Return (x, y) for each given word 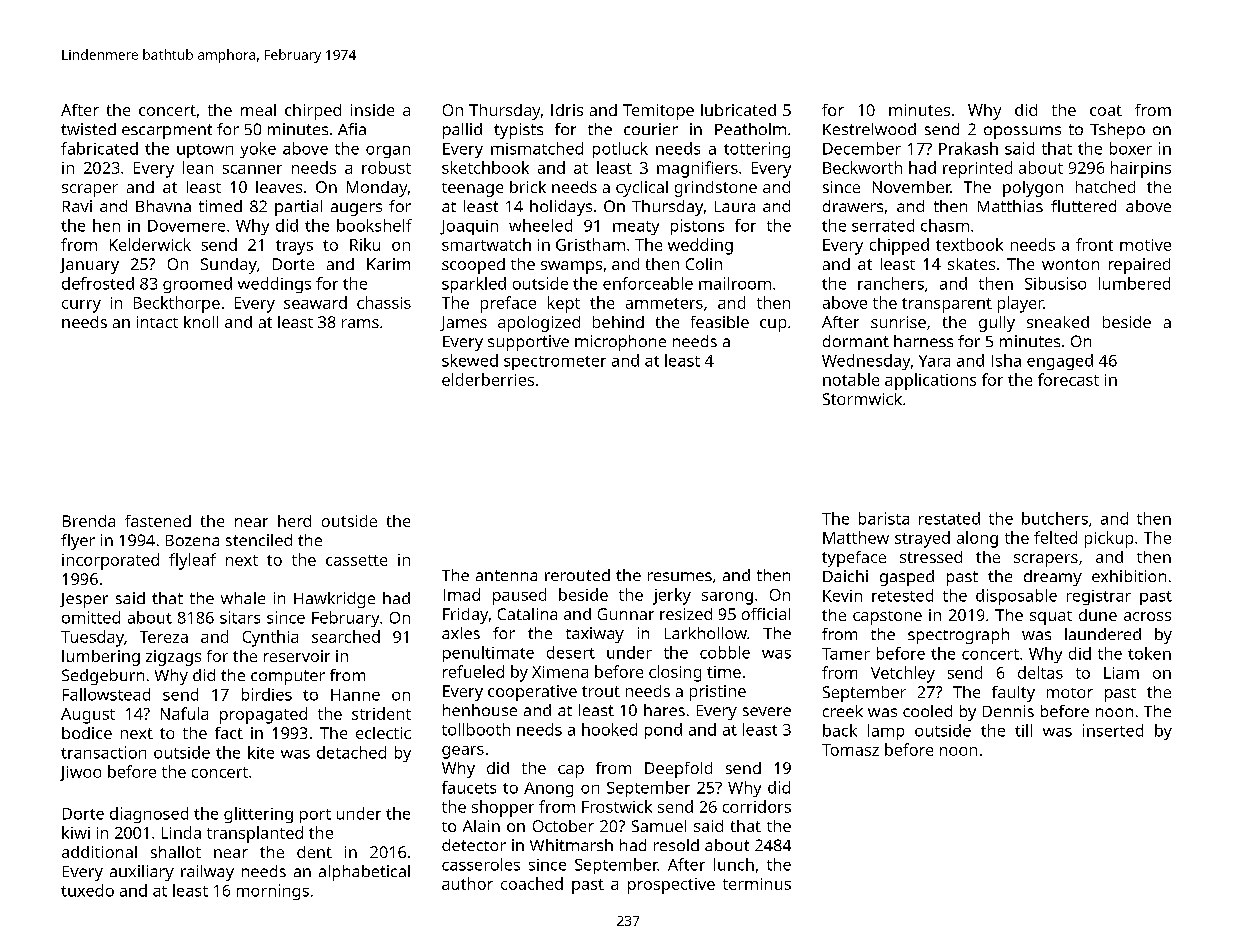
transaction (103, 752)
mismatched (537, 148)
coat (1106, 110)
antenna (506, 575)
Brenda (89, 521)
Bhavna (163, 206)
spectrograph (958, 636)
